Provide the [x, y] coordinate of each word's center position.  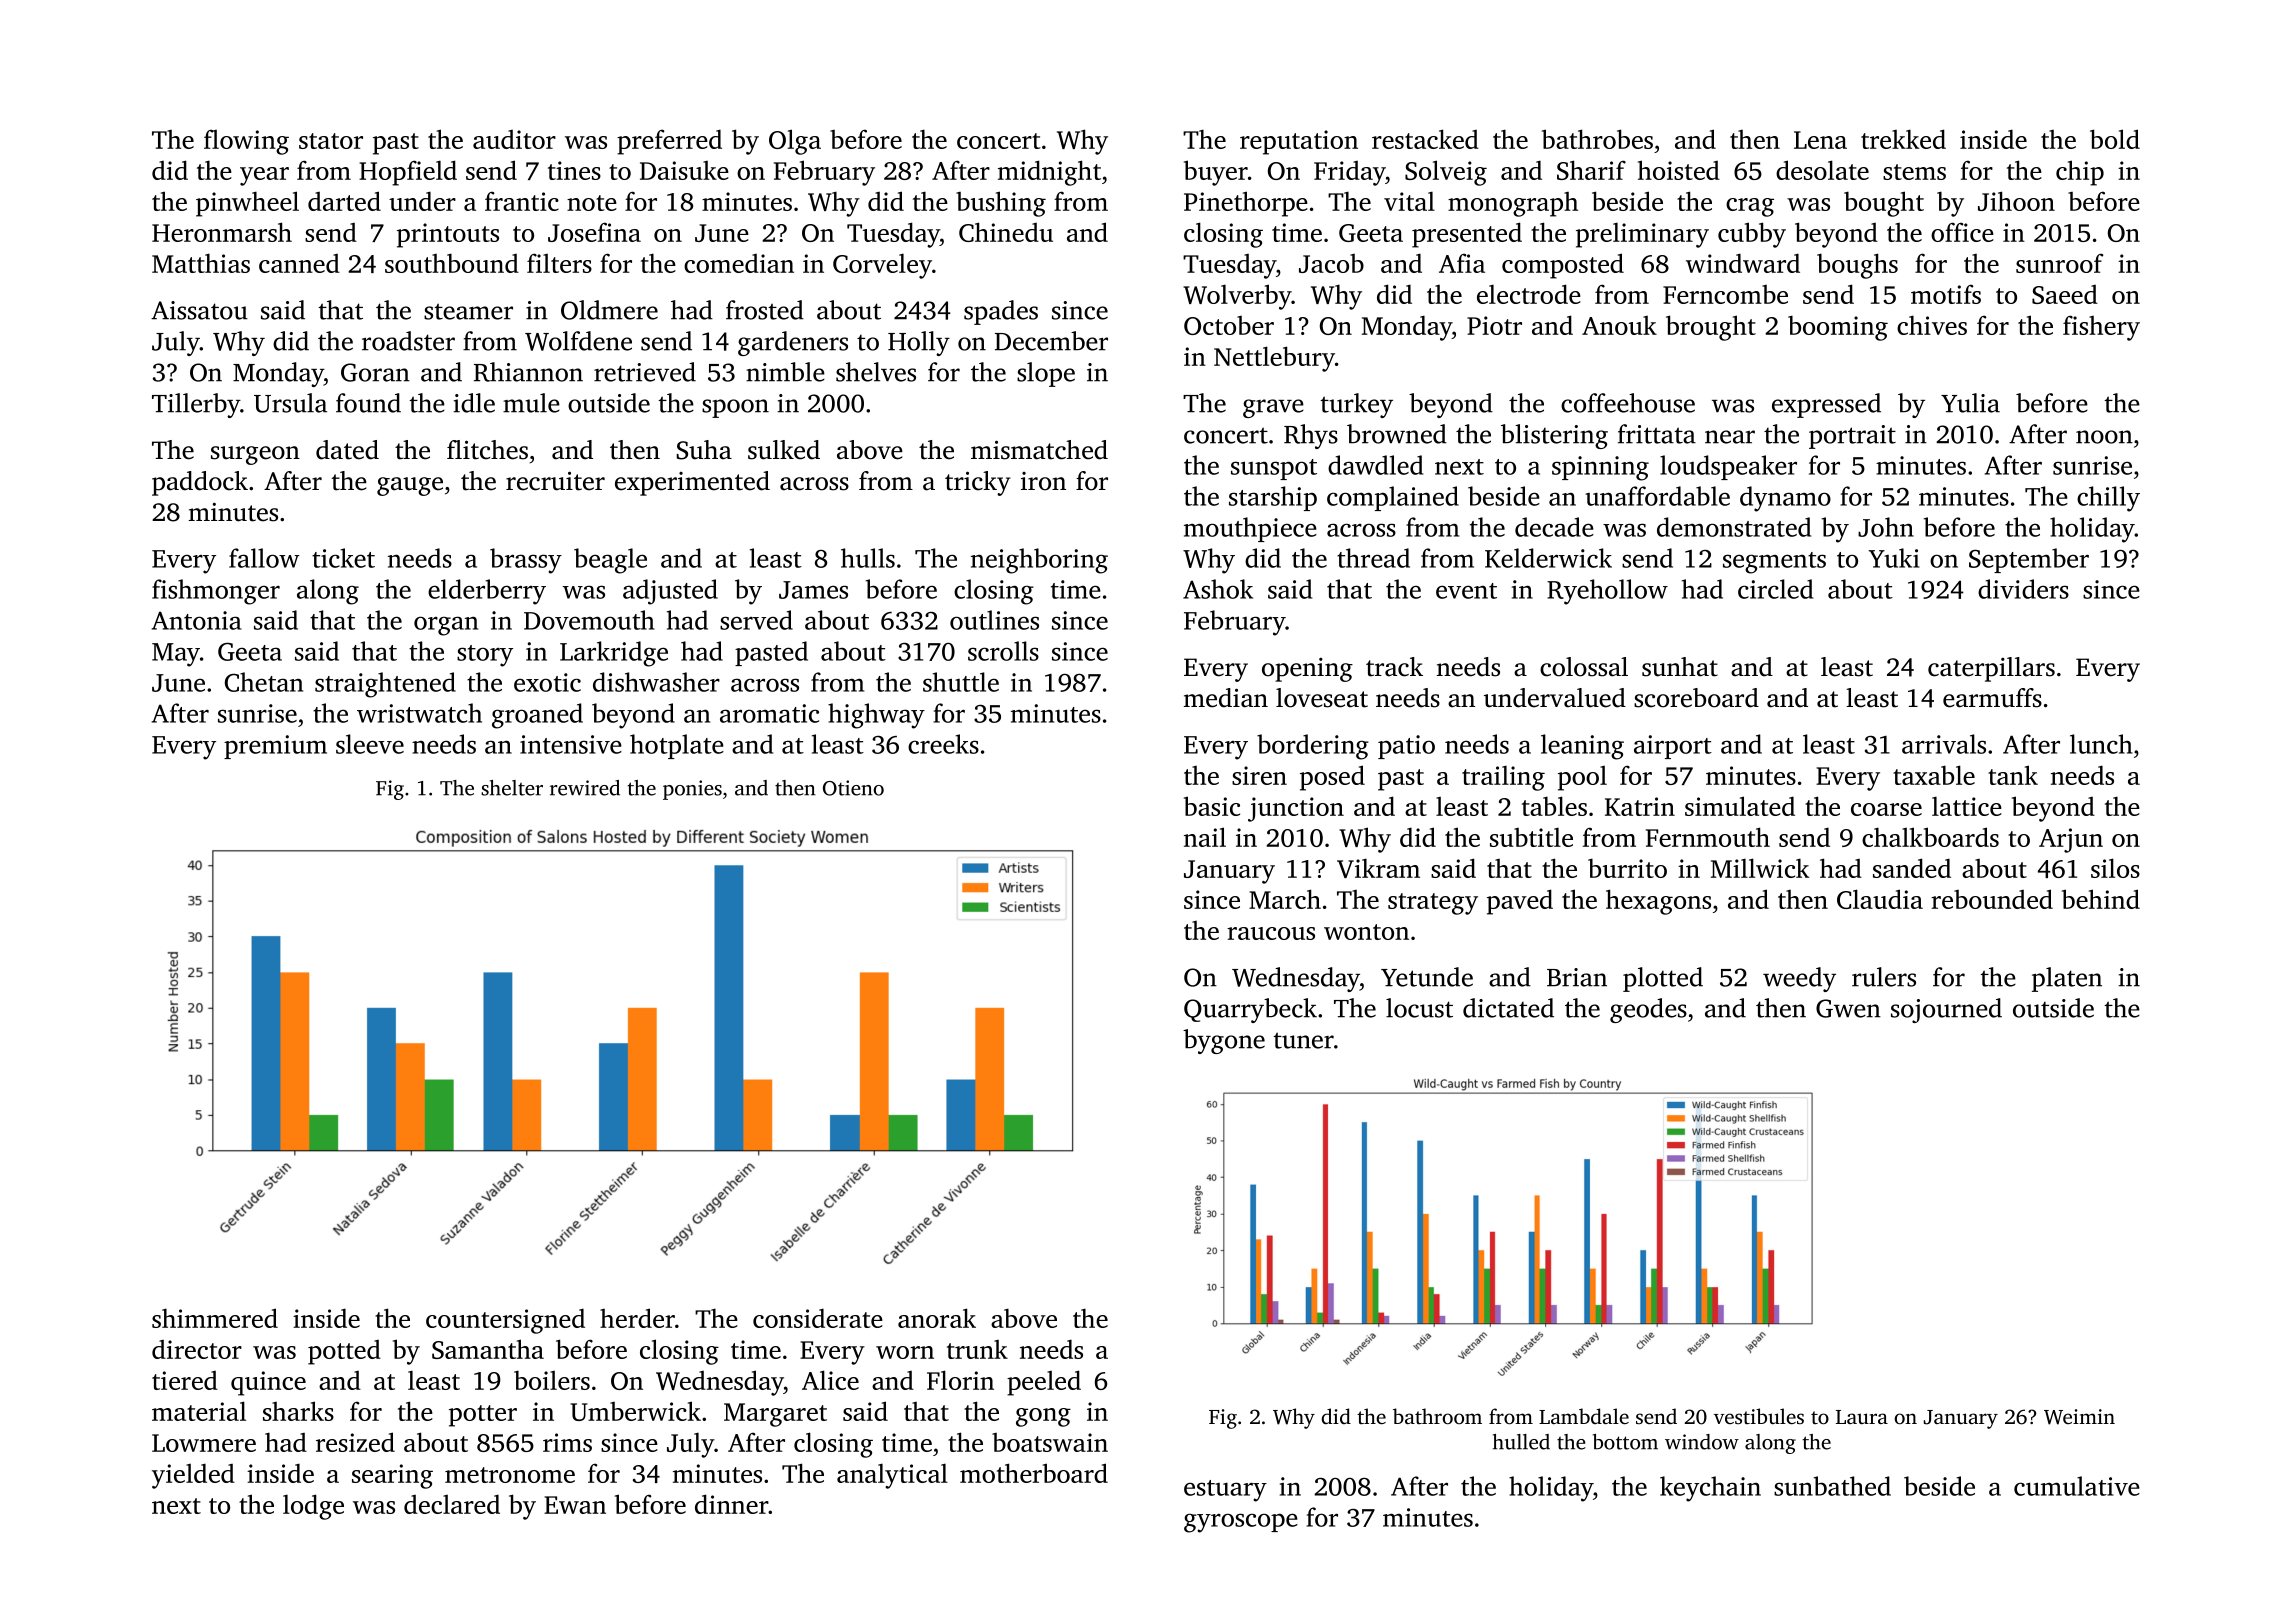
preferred [669, 142]
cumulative [2077, 1486]
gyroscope [1241, 1523]
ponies [692, 790]
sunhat [1680, 667]
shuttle [961, 682]
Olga [795, 142]
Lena [1820, 140]
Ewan [575, 1505]
